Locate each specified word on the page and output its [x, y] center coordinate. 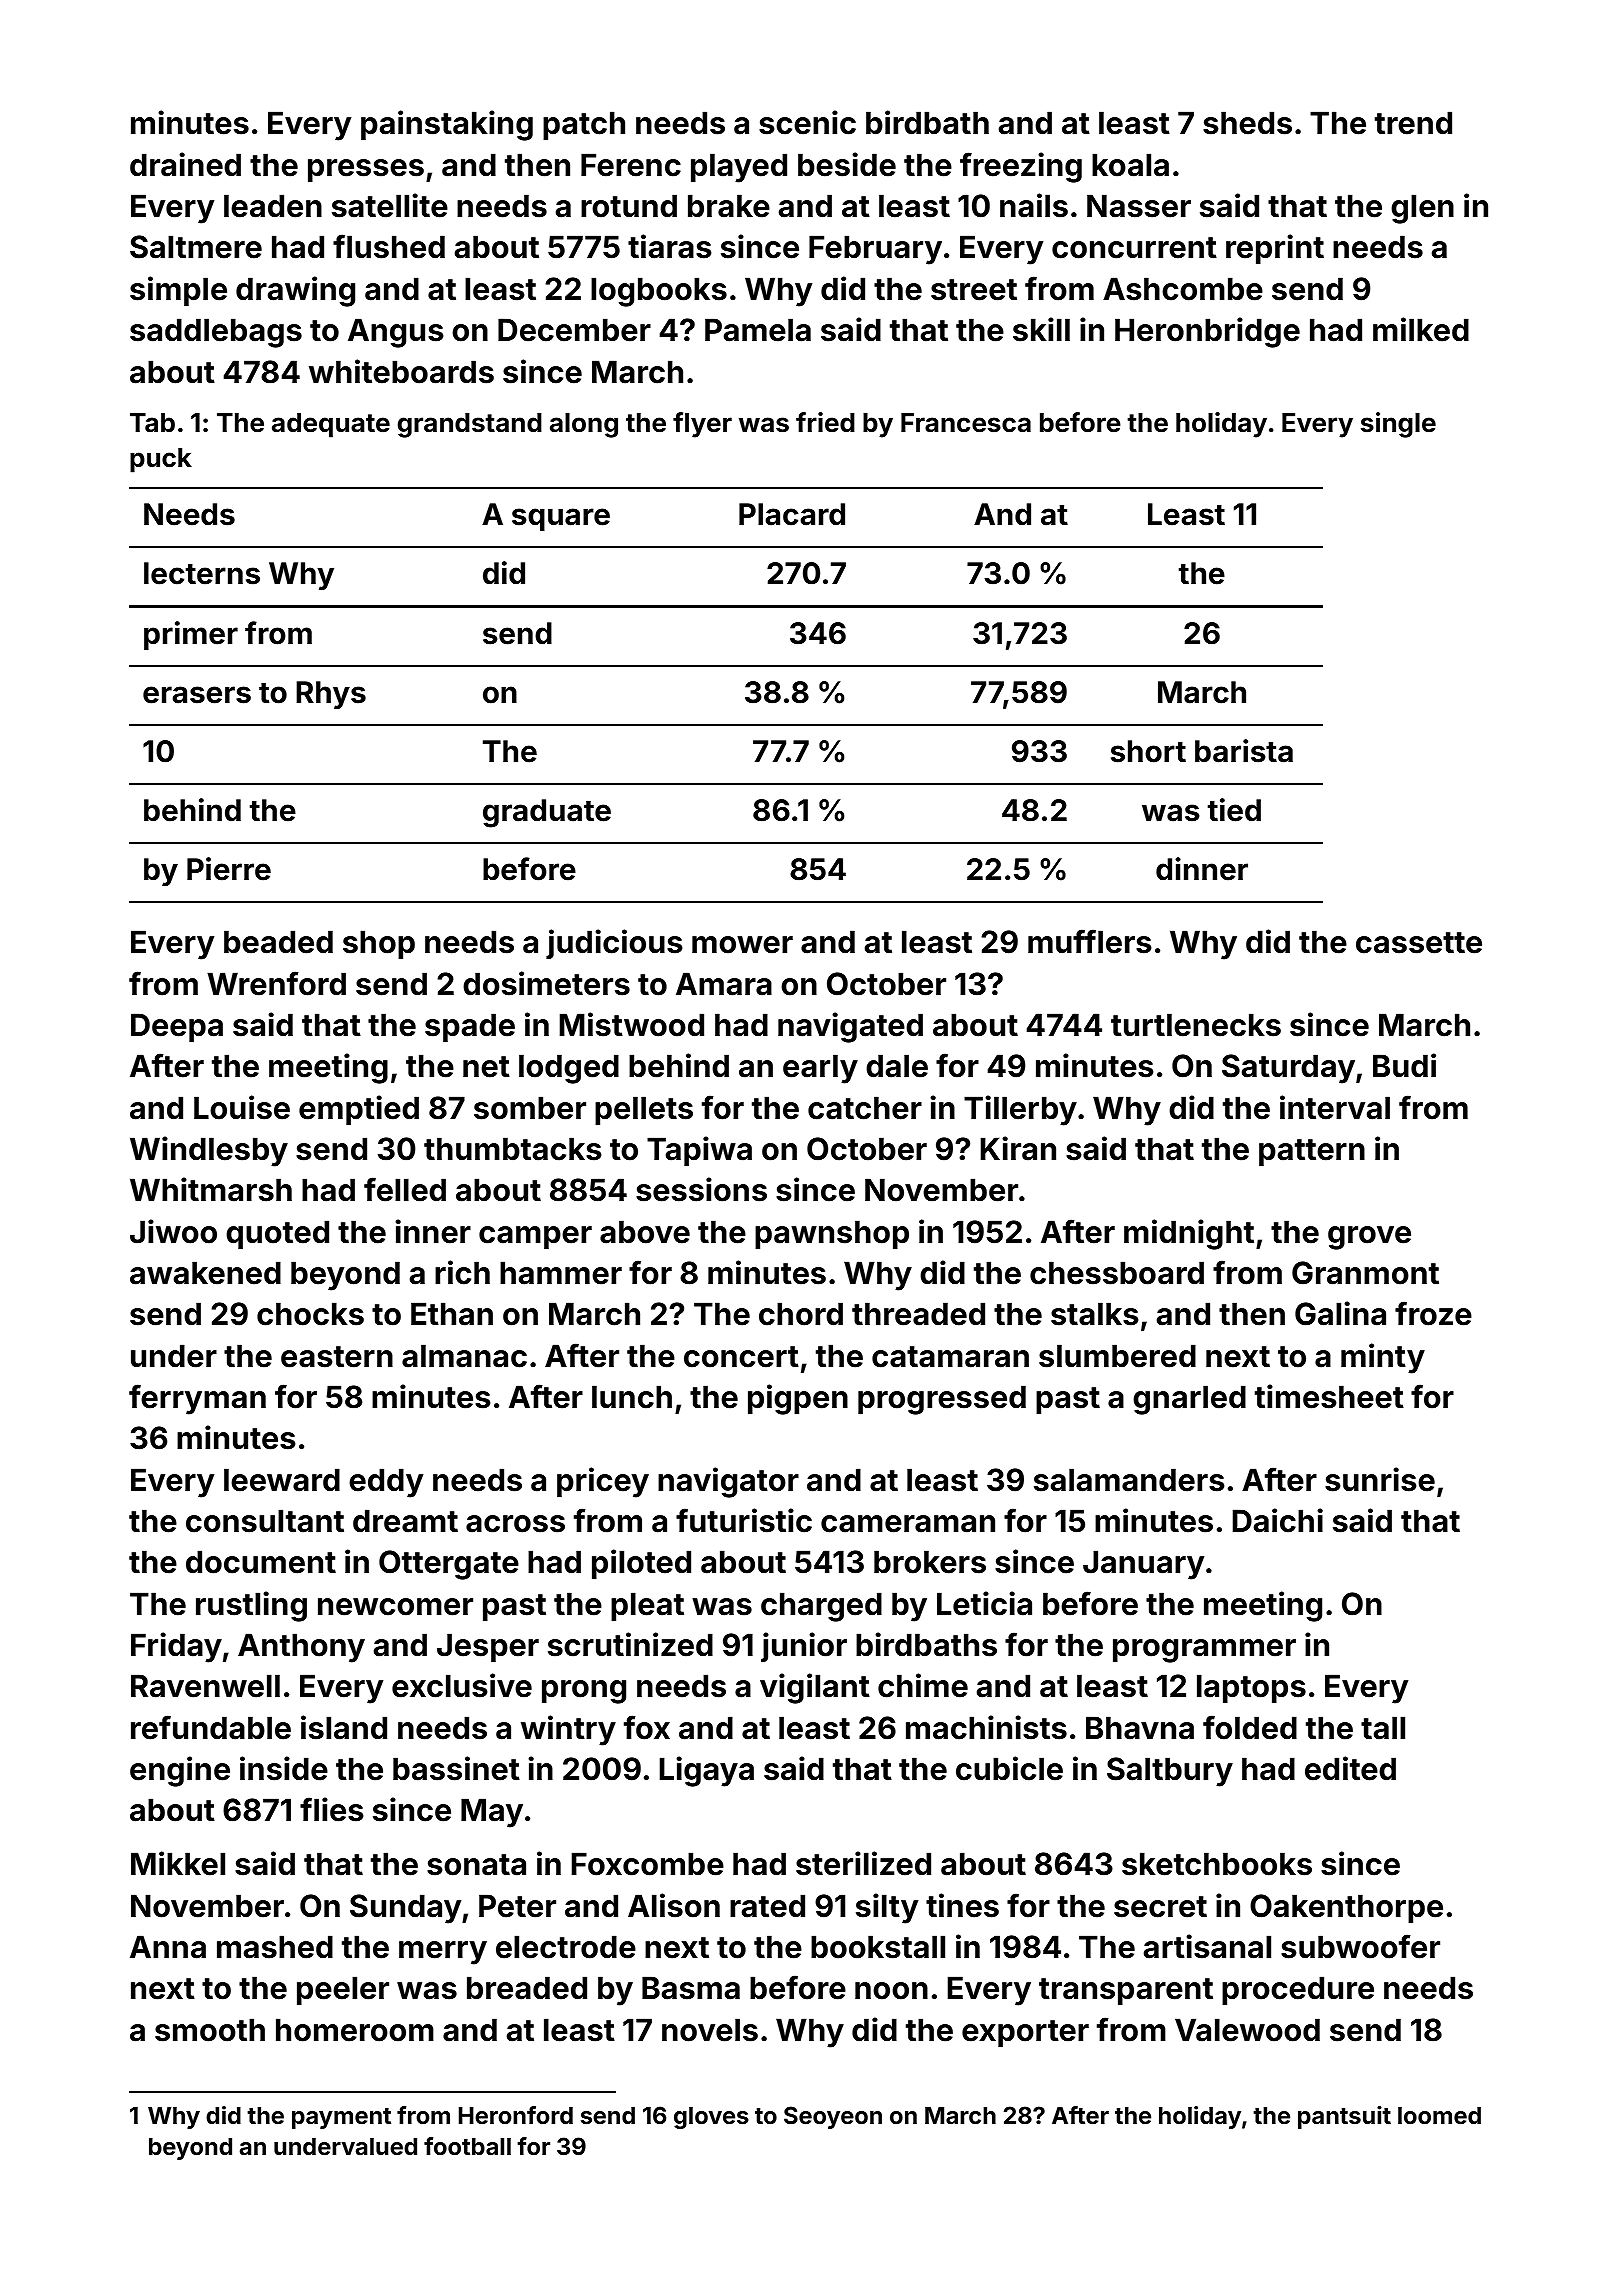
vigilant [815, 1688]
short [1148, 751]
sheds [1247, 123]
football [467, 2146]
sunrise [1380, 1479]
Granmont [1365, 1273]
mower [742, 945]
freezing [1021, 167]
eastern [337, 1357]
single [1398, 425]
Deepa [177, 1028]
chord [801, 1314]
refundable [211, 1727]
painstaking [447, 125]
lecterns [202, 573]
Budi [1404, 1065]
